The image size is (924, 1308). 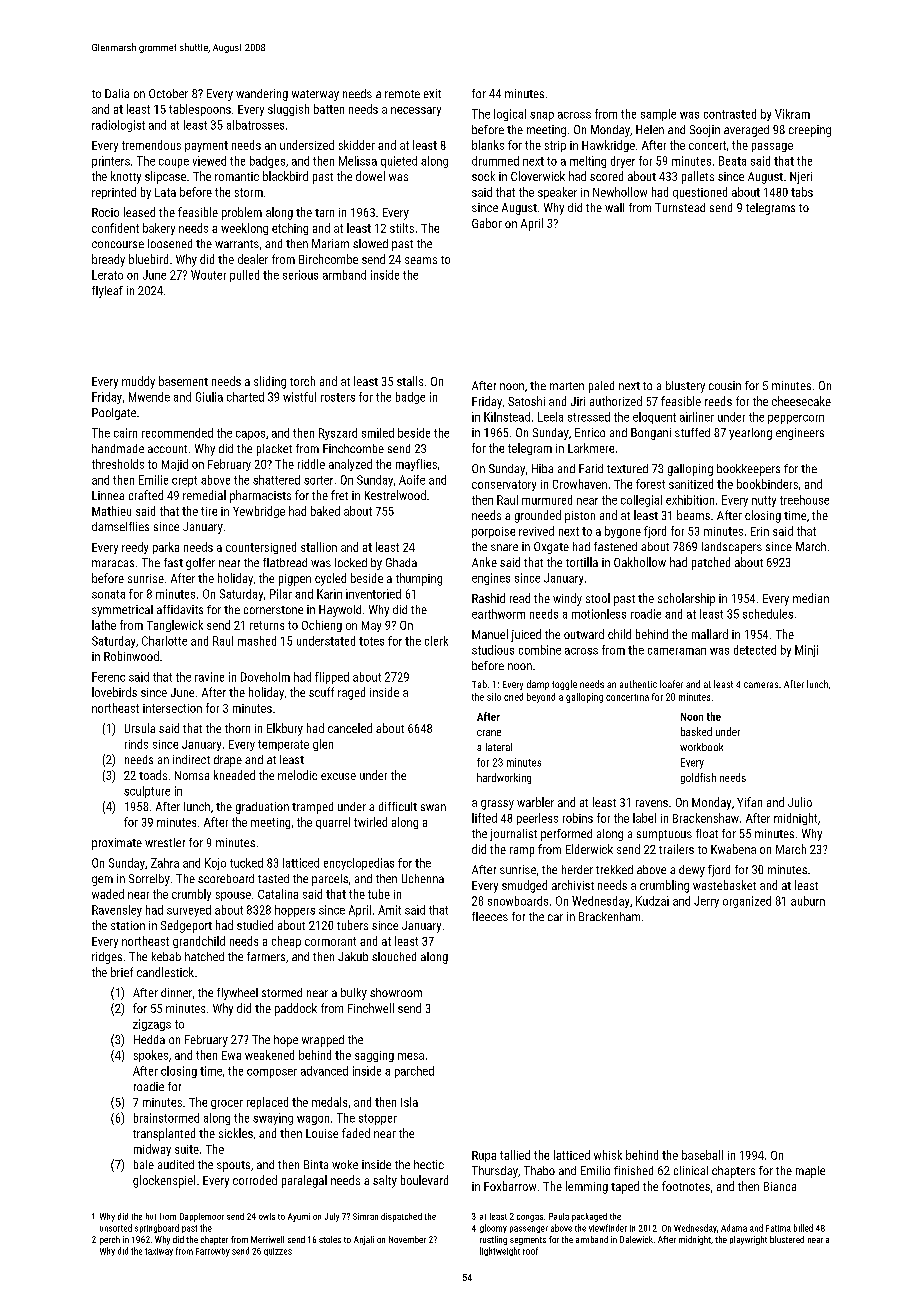 What do you see at coordinates (804, 500) in the document?
I see `treehouse` at bounding box center [804, 500].
